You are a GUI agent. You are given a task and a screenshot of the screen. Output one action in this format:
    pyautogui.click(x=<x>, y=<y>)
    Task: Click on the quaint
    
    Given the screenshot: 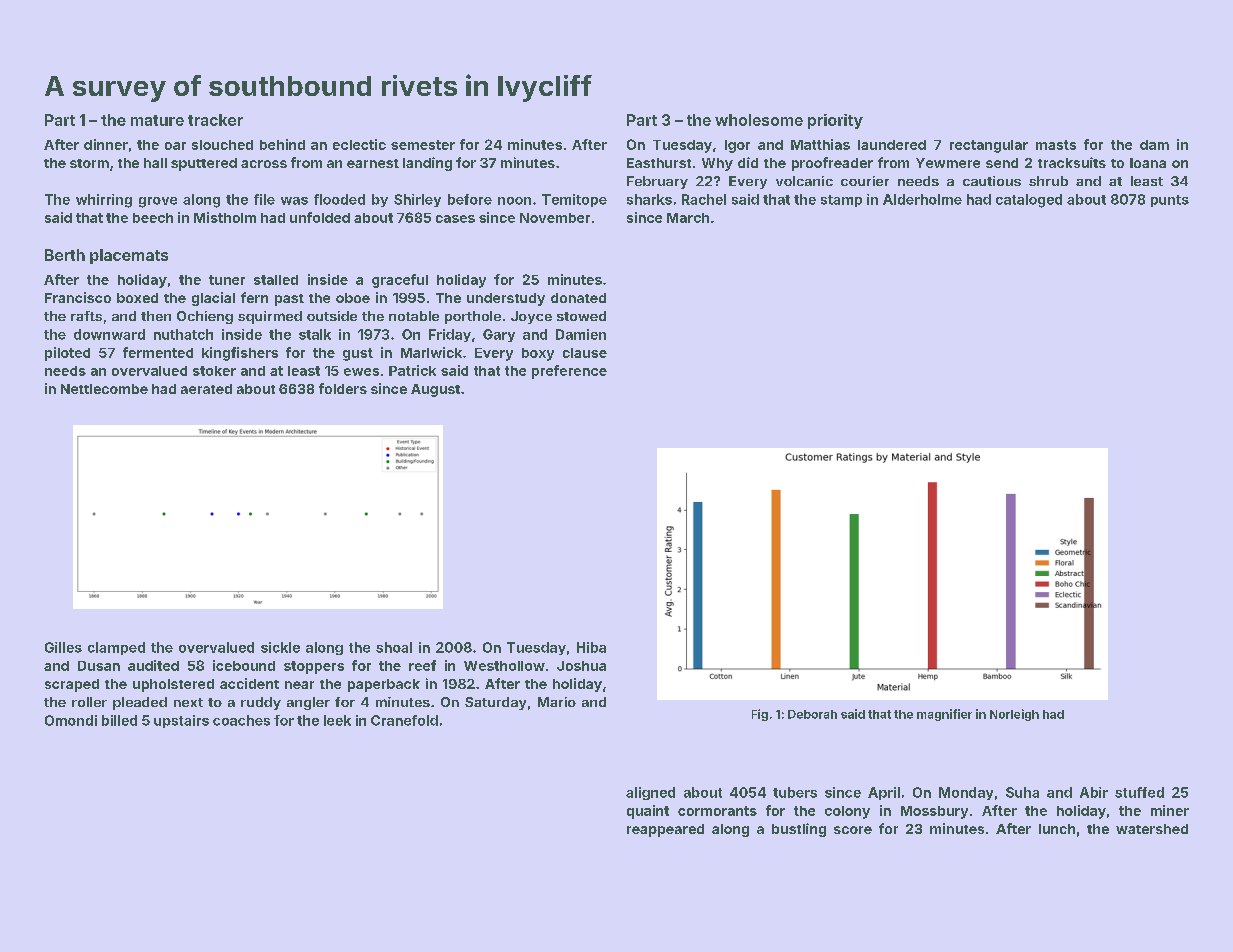 What is the action you would take?
    pyautogui.click(x=648, y=812)
